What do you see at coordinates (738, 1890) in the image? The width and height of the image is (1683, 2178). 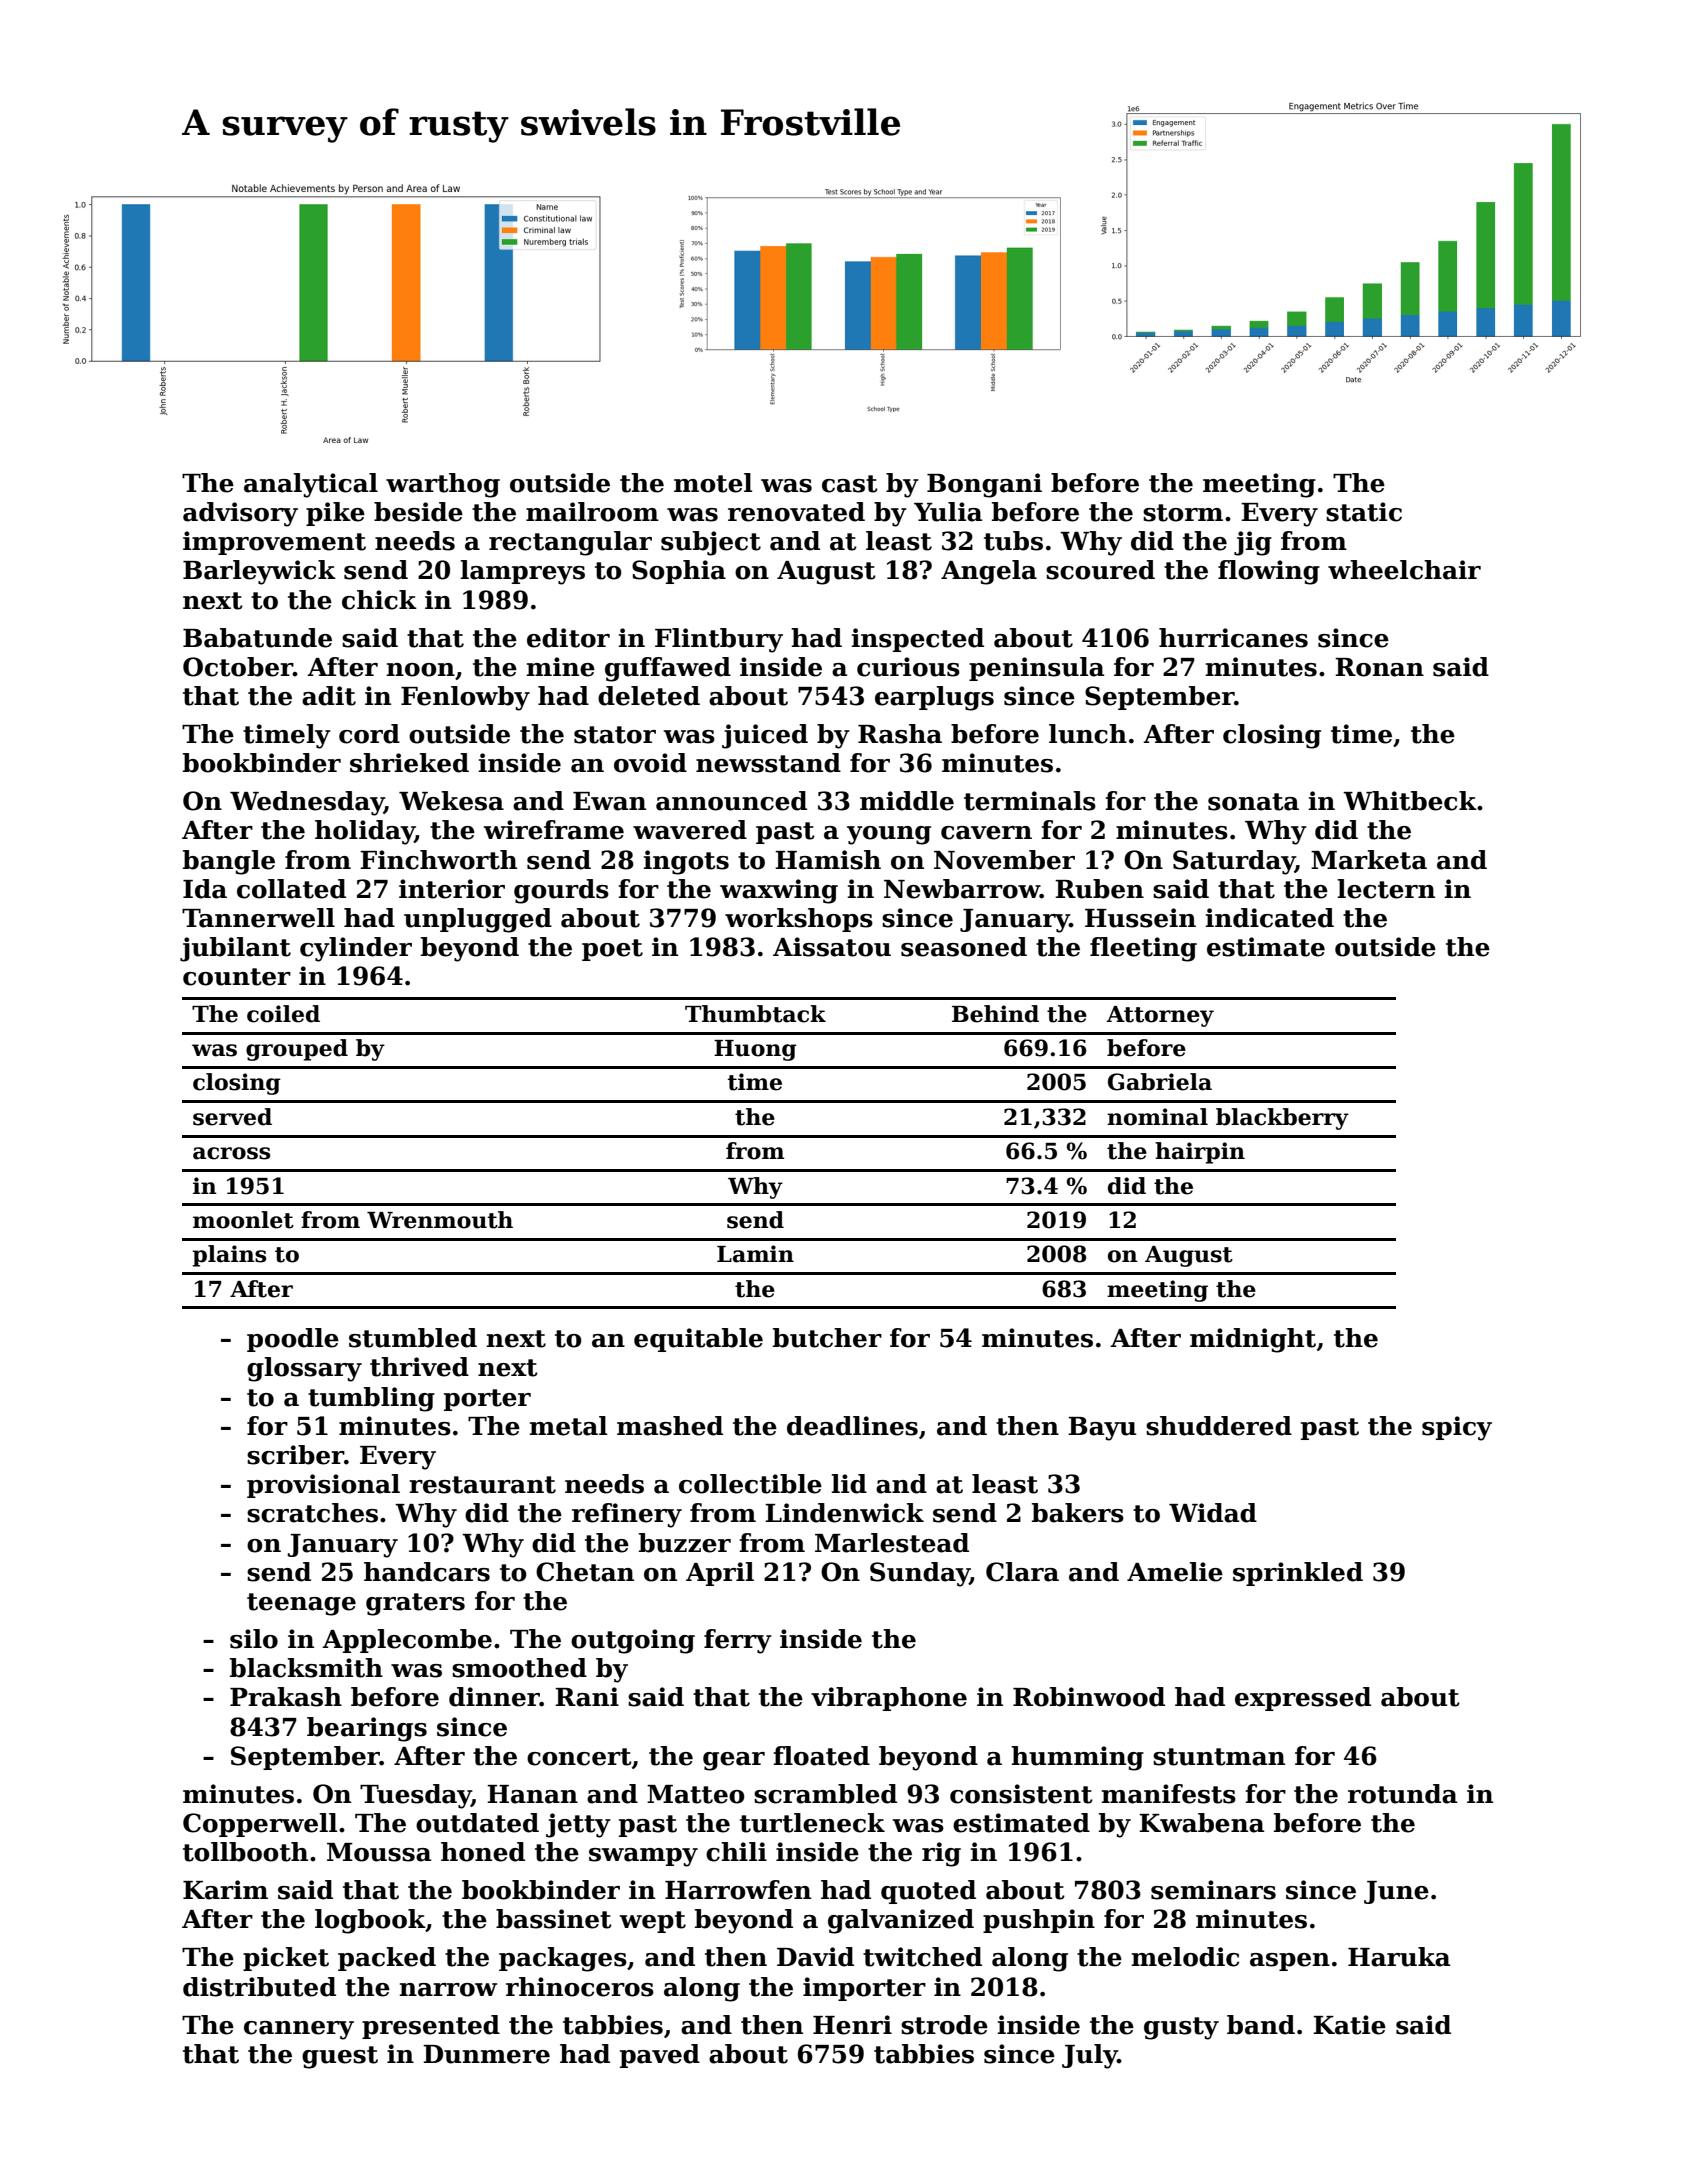 I see `Harrowfen` at bounding box center [738, 1890].
